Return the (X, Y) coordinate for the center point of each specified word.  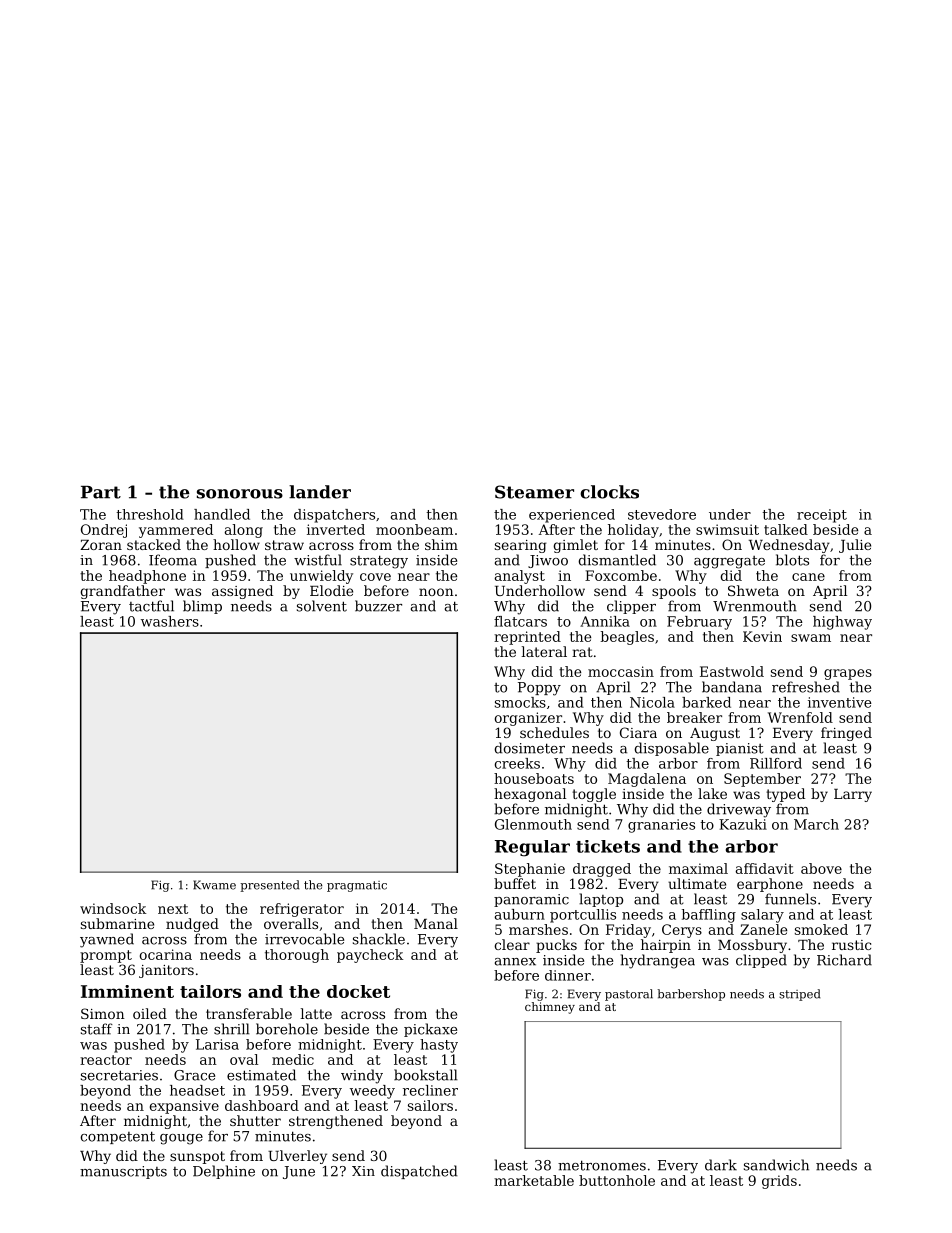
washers (170, 621)
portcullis (583, 916)
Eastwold (732, 671)
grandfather (122, 592)
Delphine (224, 1172)
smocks (520, 702)
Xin (363, 1171)
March (816, 824)
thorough (297, 956)
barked (706, 702)
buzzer (378, 606)
